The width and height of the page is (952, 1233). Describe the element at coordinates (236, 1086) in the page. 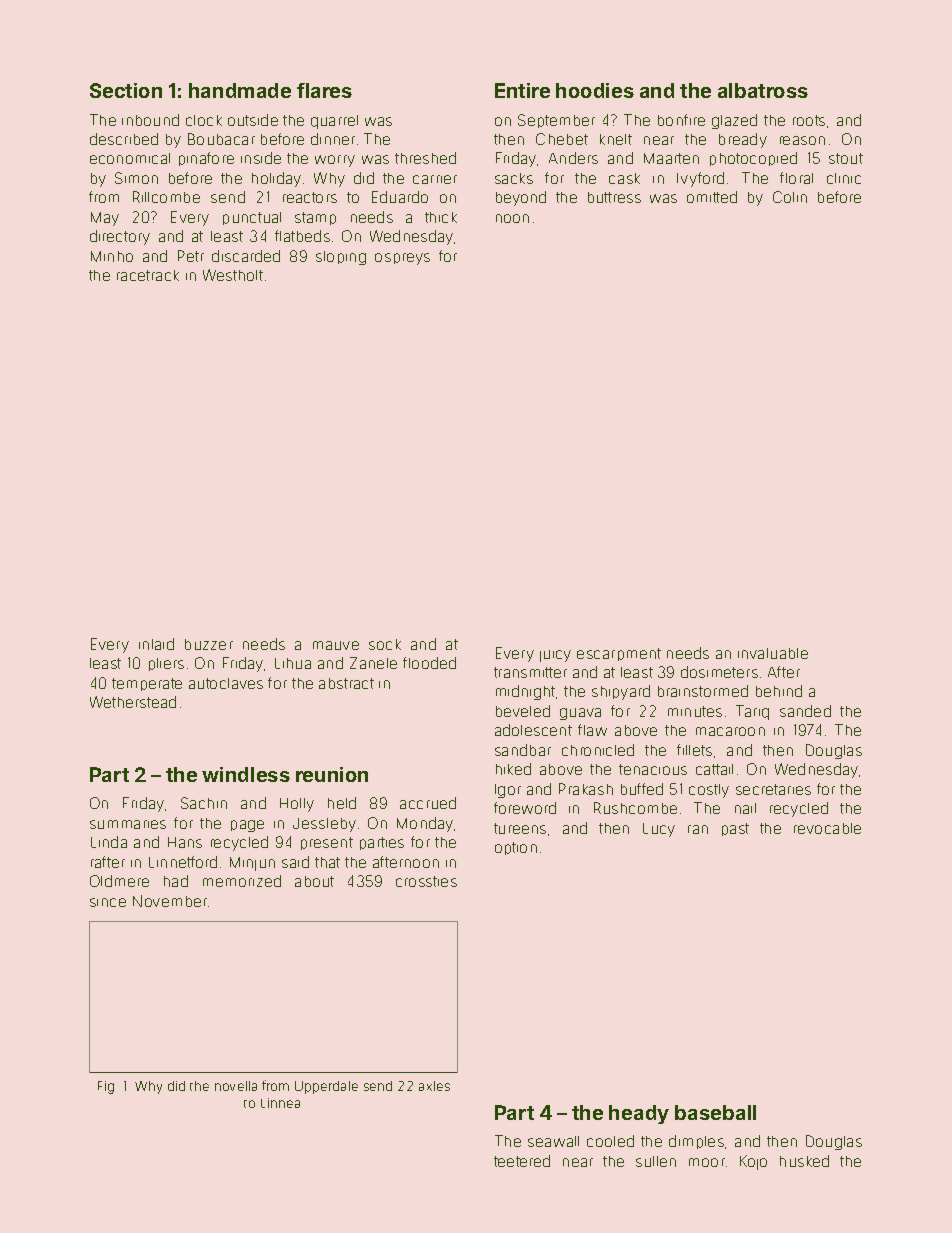

I see `novella` at that location.
